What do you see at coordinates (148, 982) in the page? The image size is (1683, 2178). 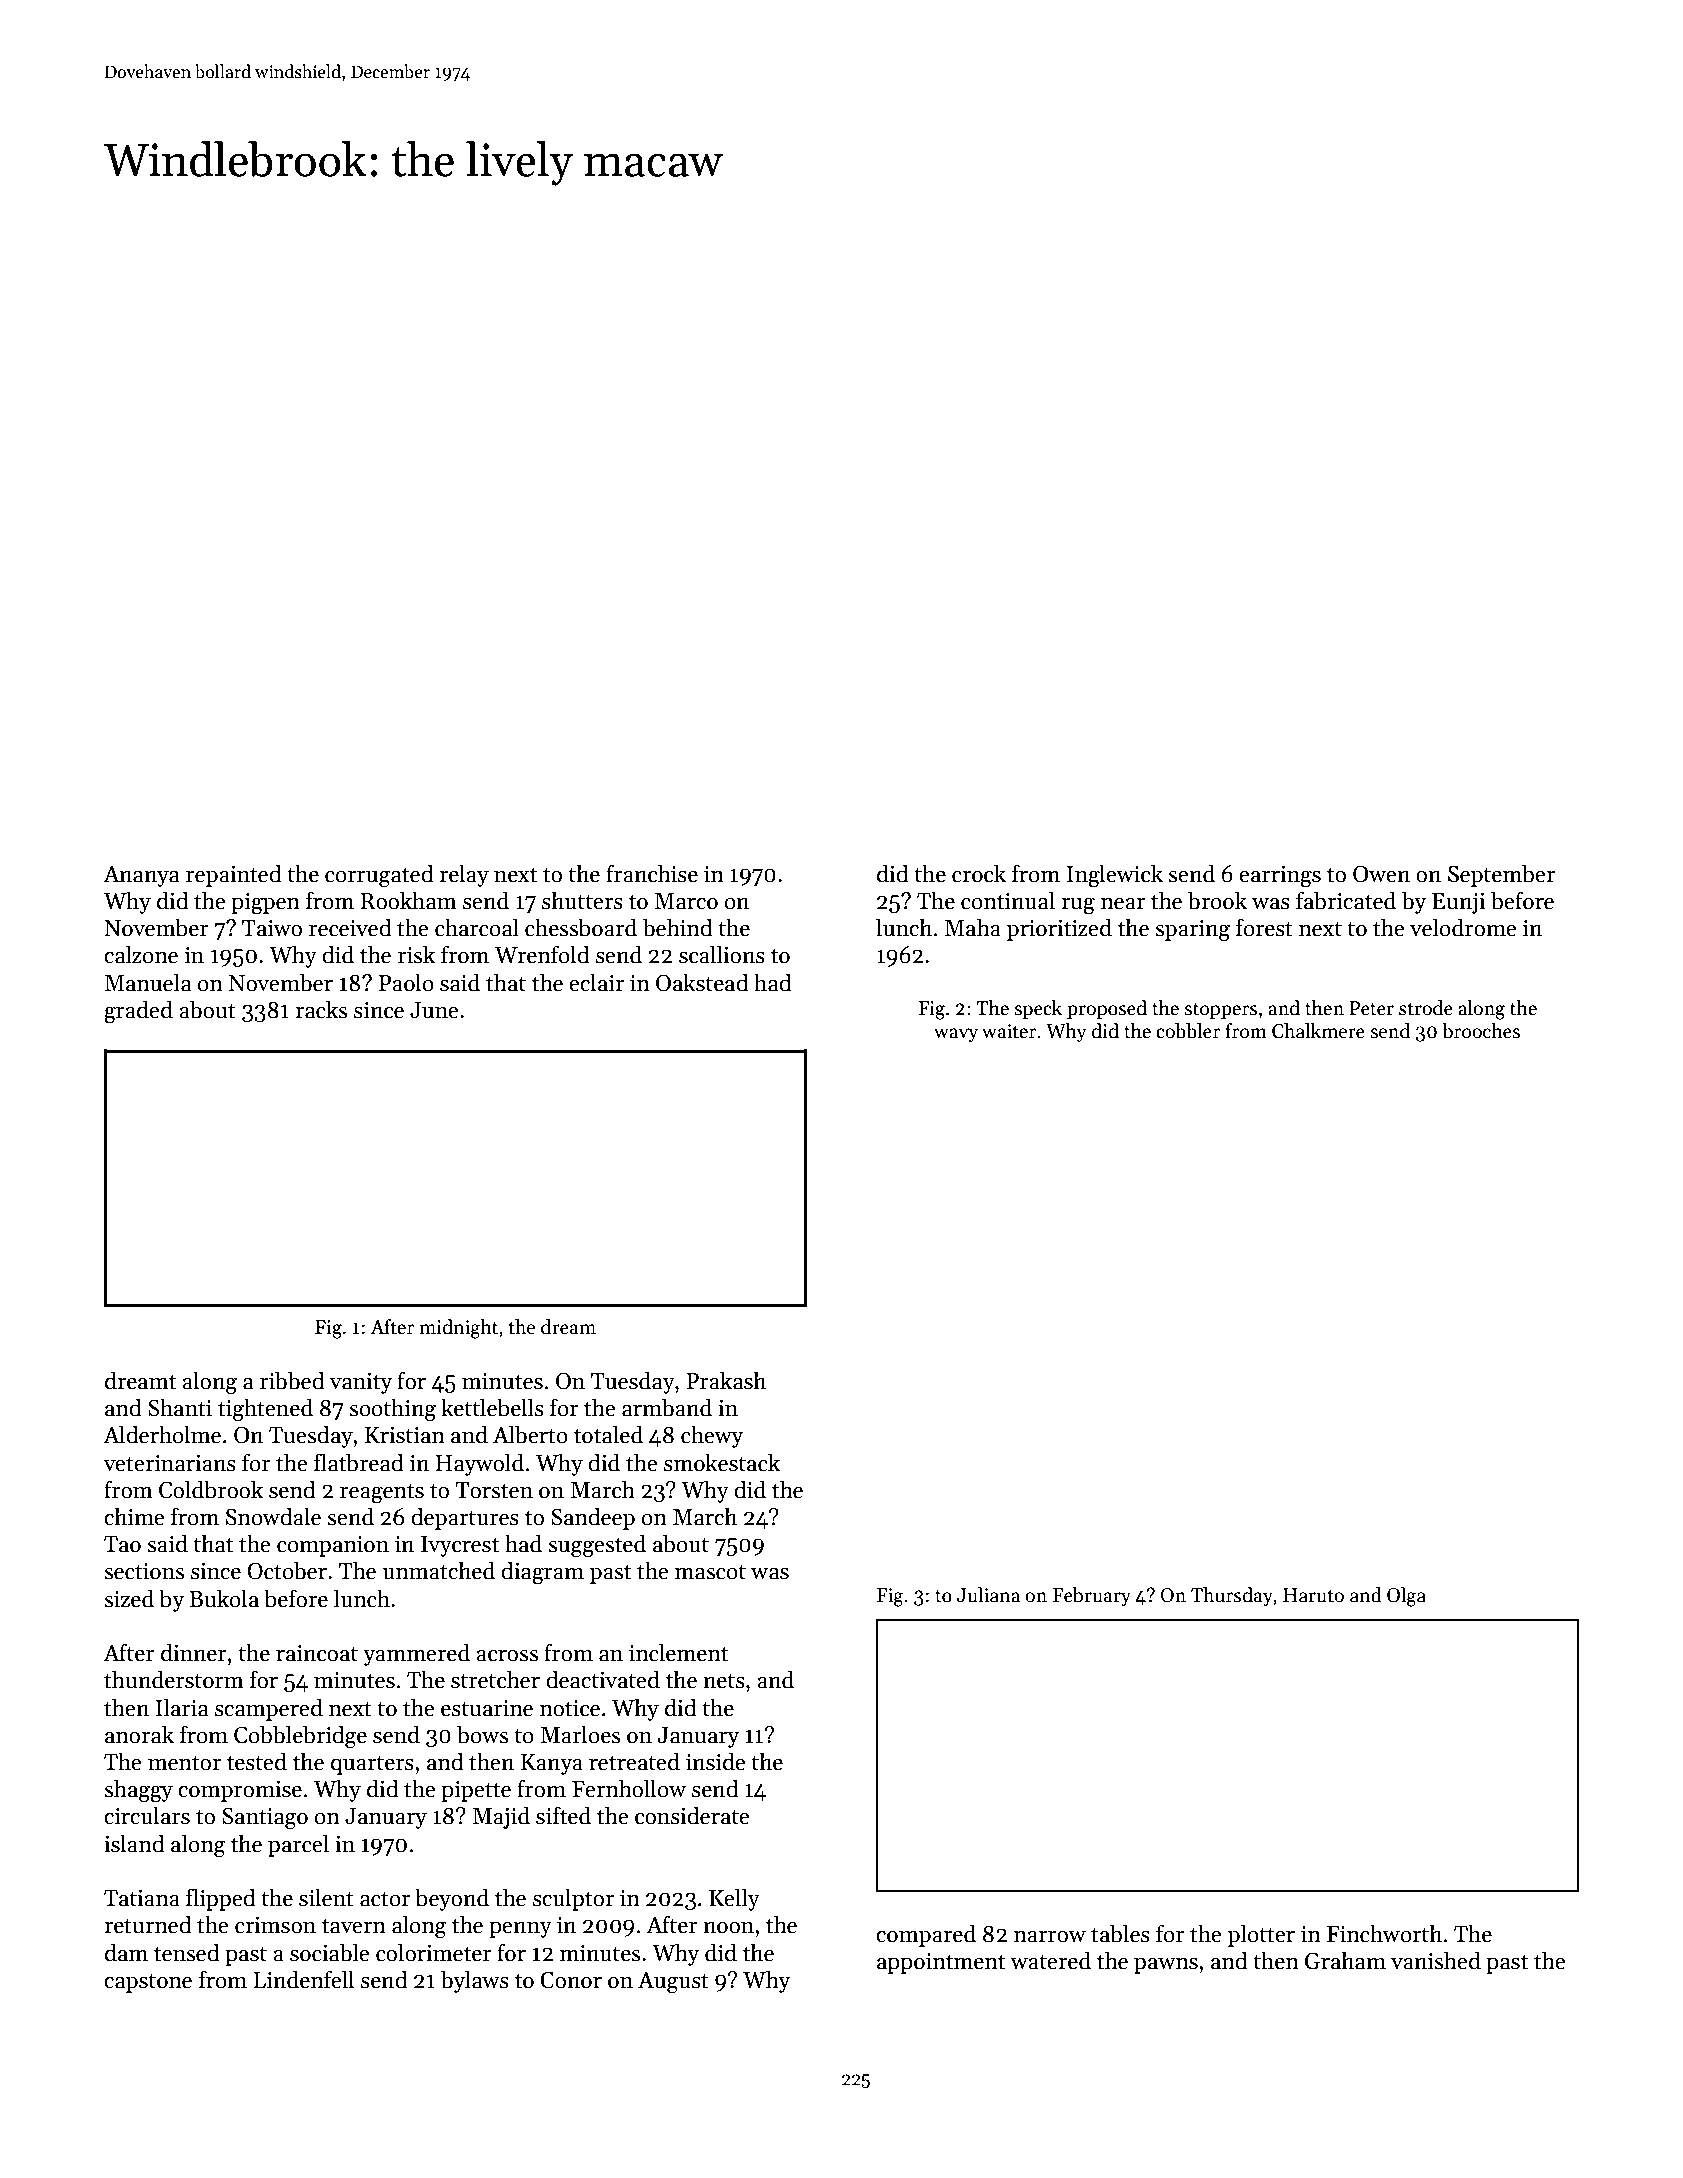 I see `Manuela` at bounding box center [148, 982].
